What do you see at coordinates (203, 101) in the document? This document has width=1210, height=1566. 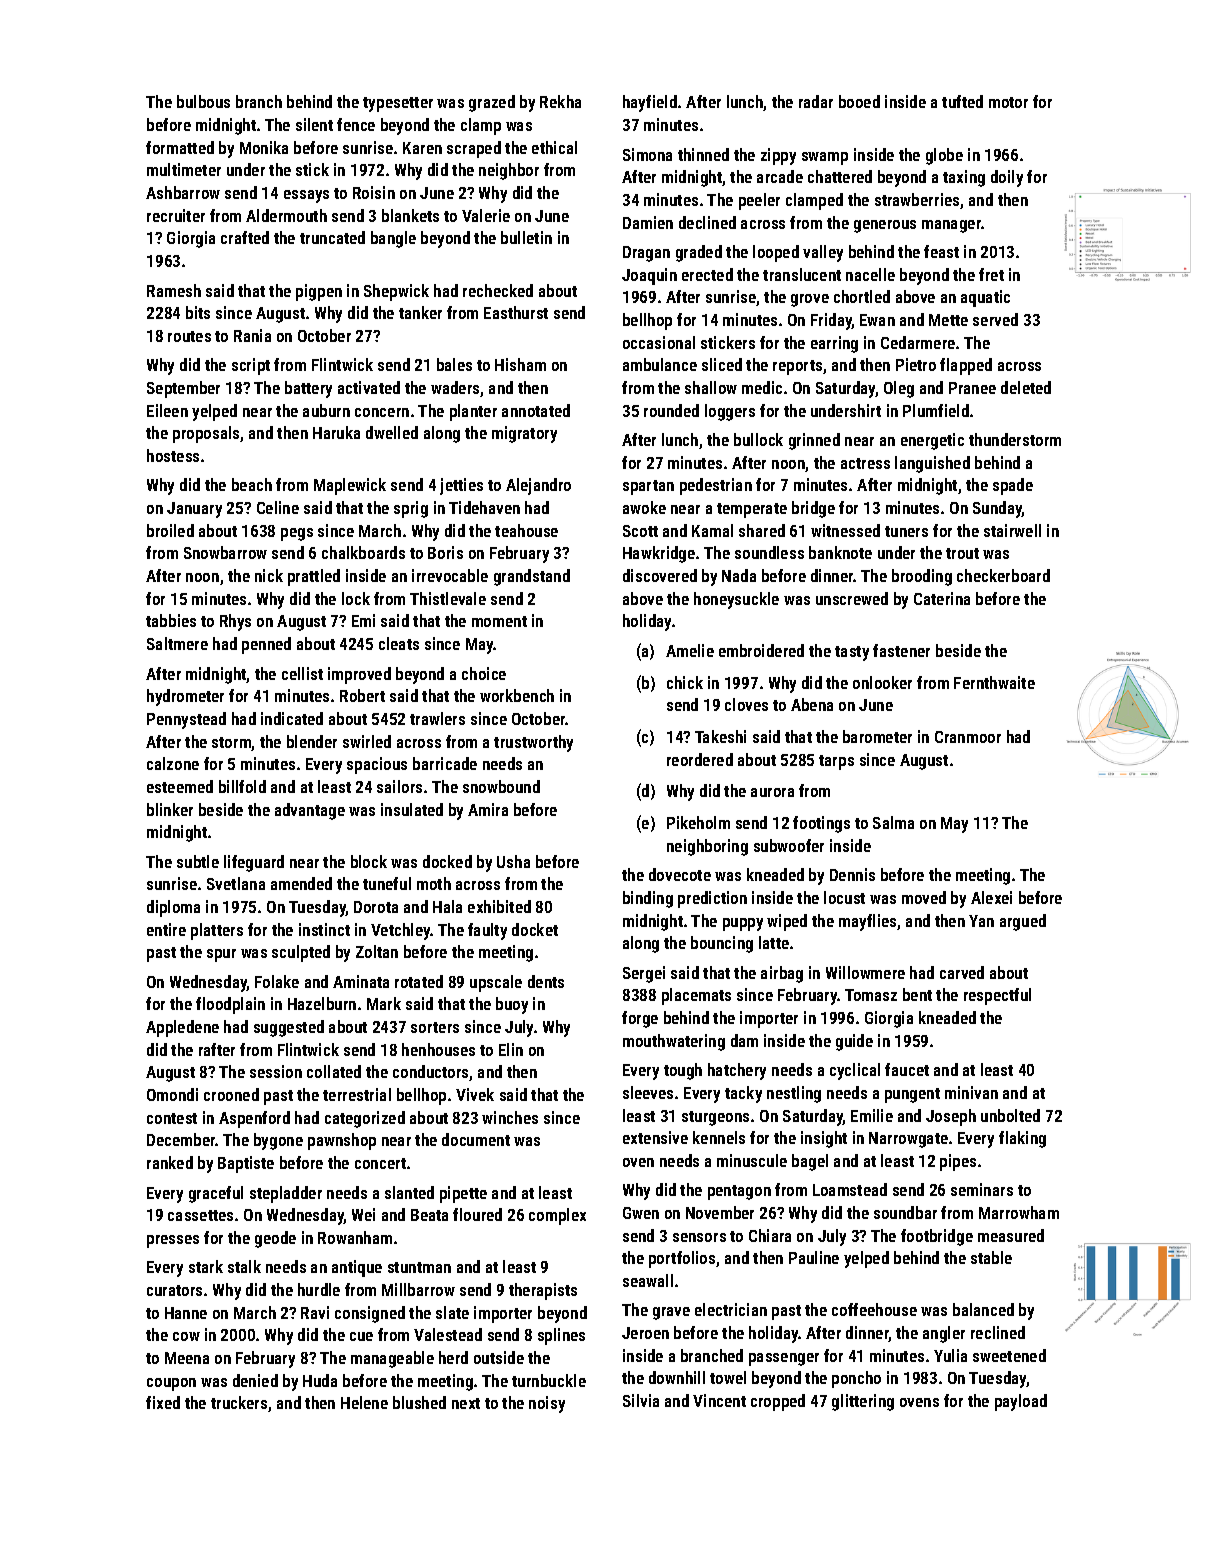 I see `bulbous` at bounding box center [203, 101].
